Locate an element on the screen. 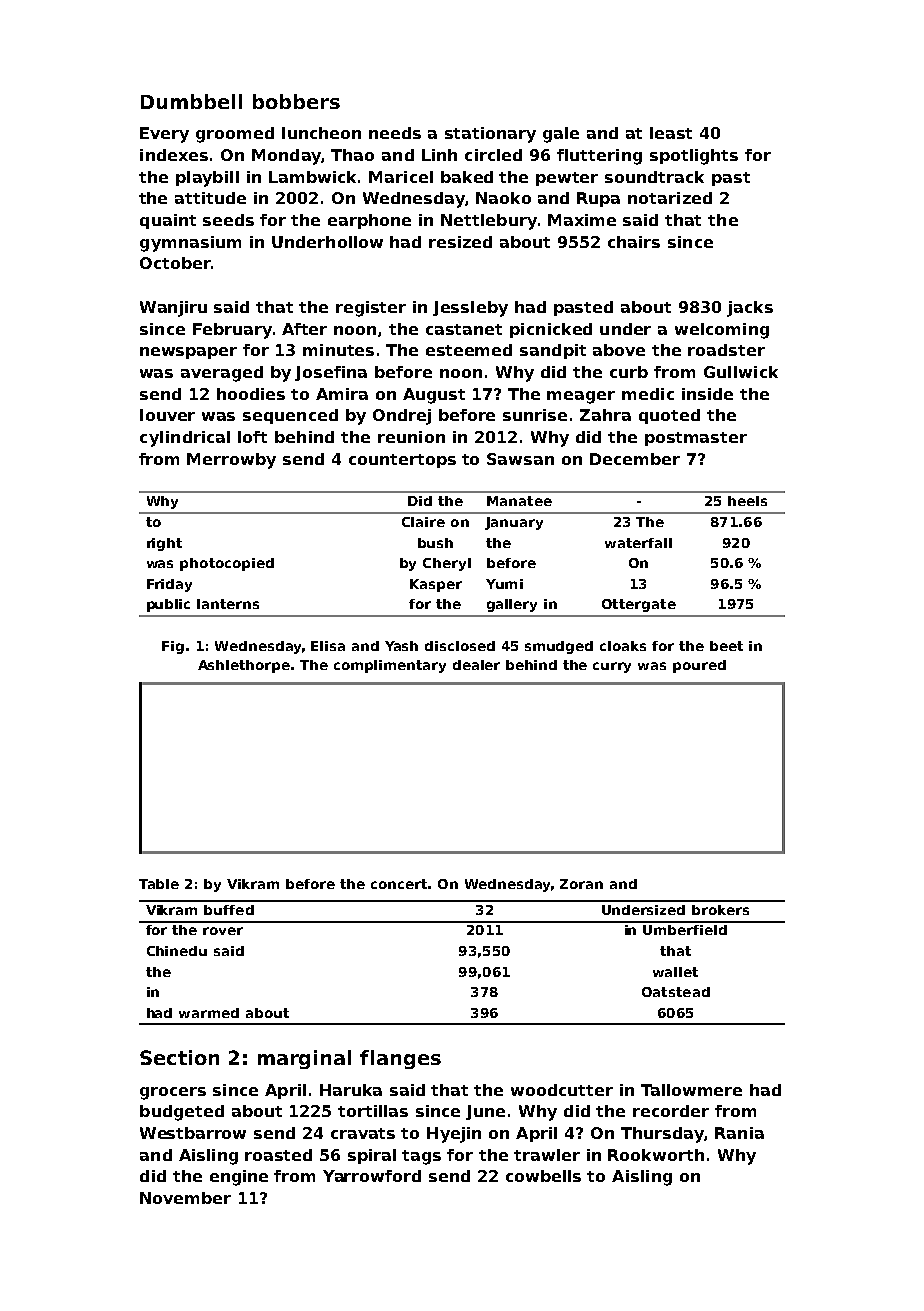 The image size is (924, 1311). stationary is located at coordinates (490, 135).
